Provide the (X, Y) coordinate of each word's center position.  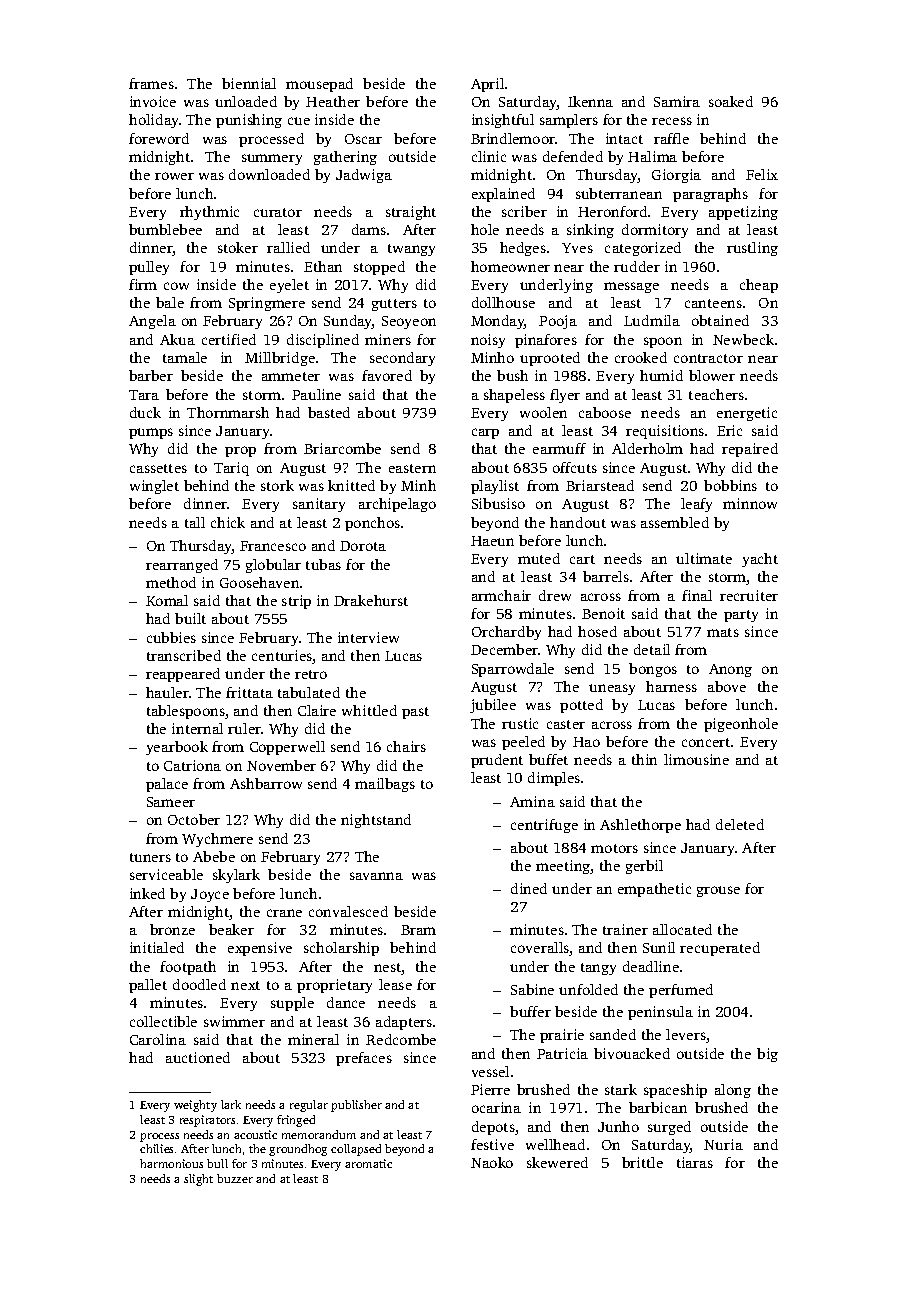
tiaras (695, 1162)
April (487, 85)
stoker (238, 247)
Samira (677, 101)
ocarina (496, 1107)
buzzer (235, 1178)
